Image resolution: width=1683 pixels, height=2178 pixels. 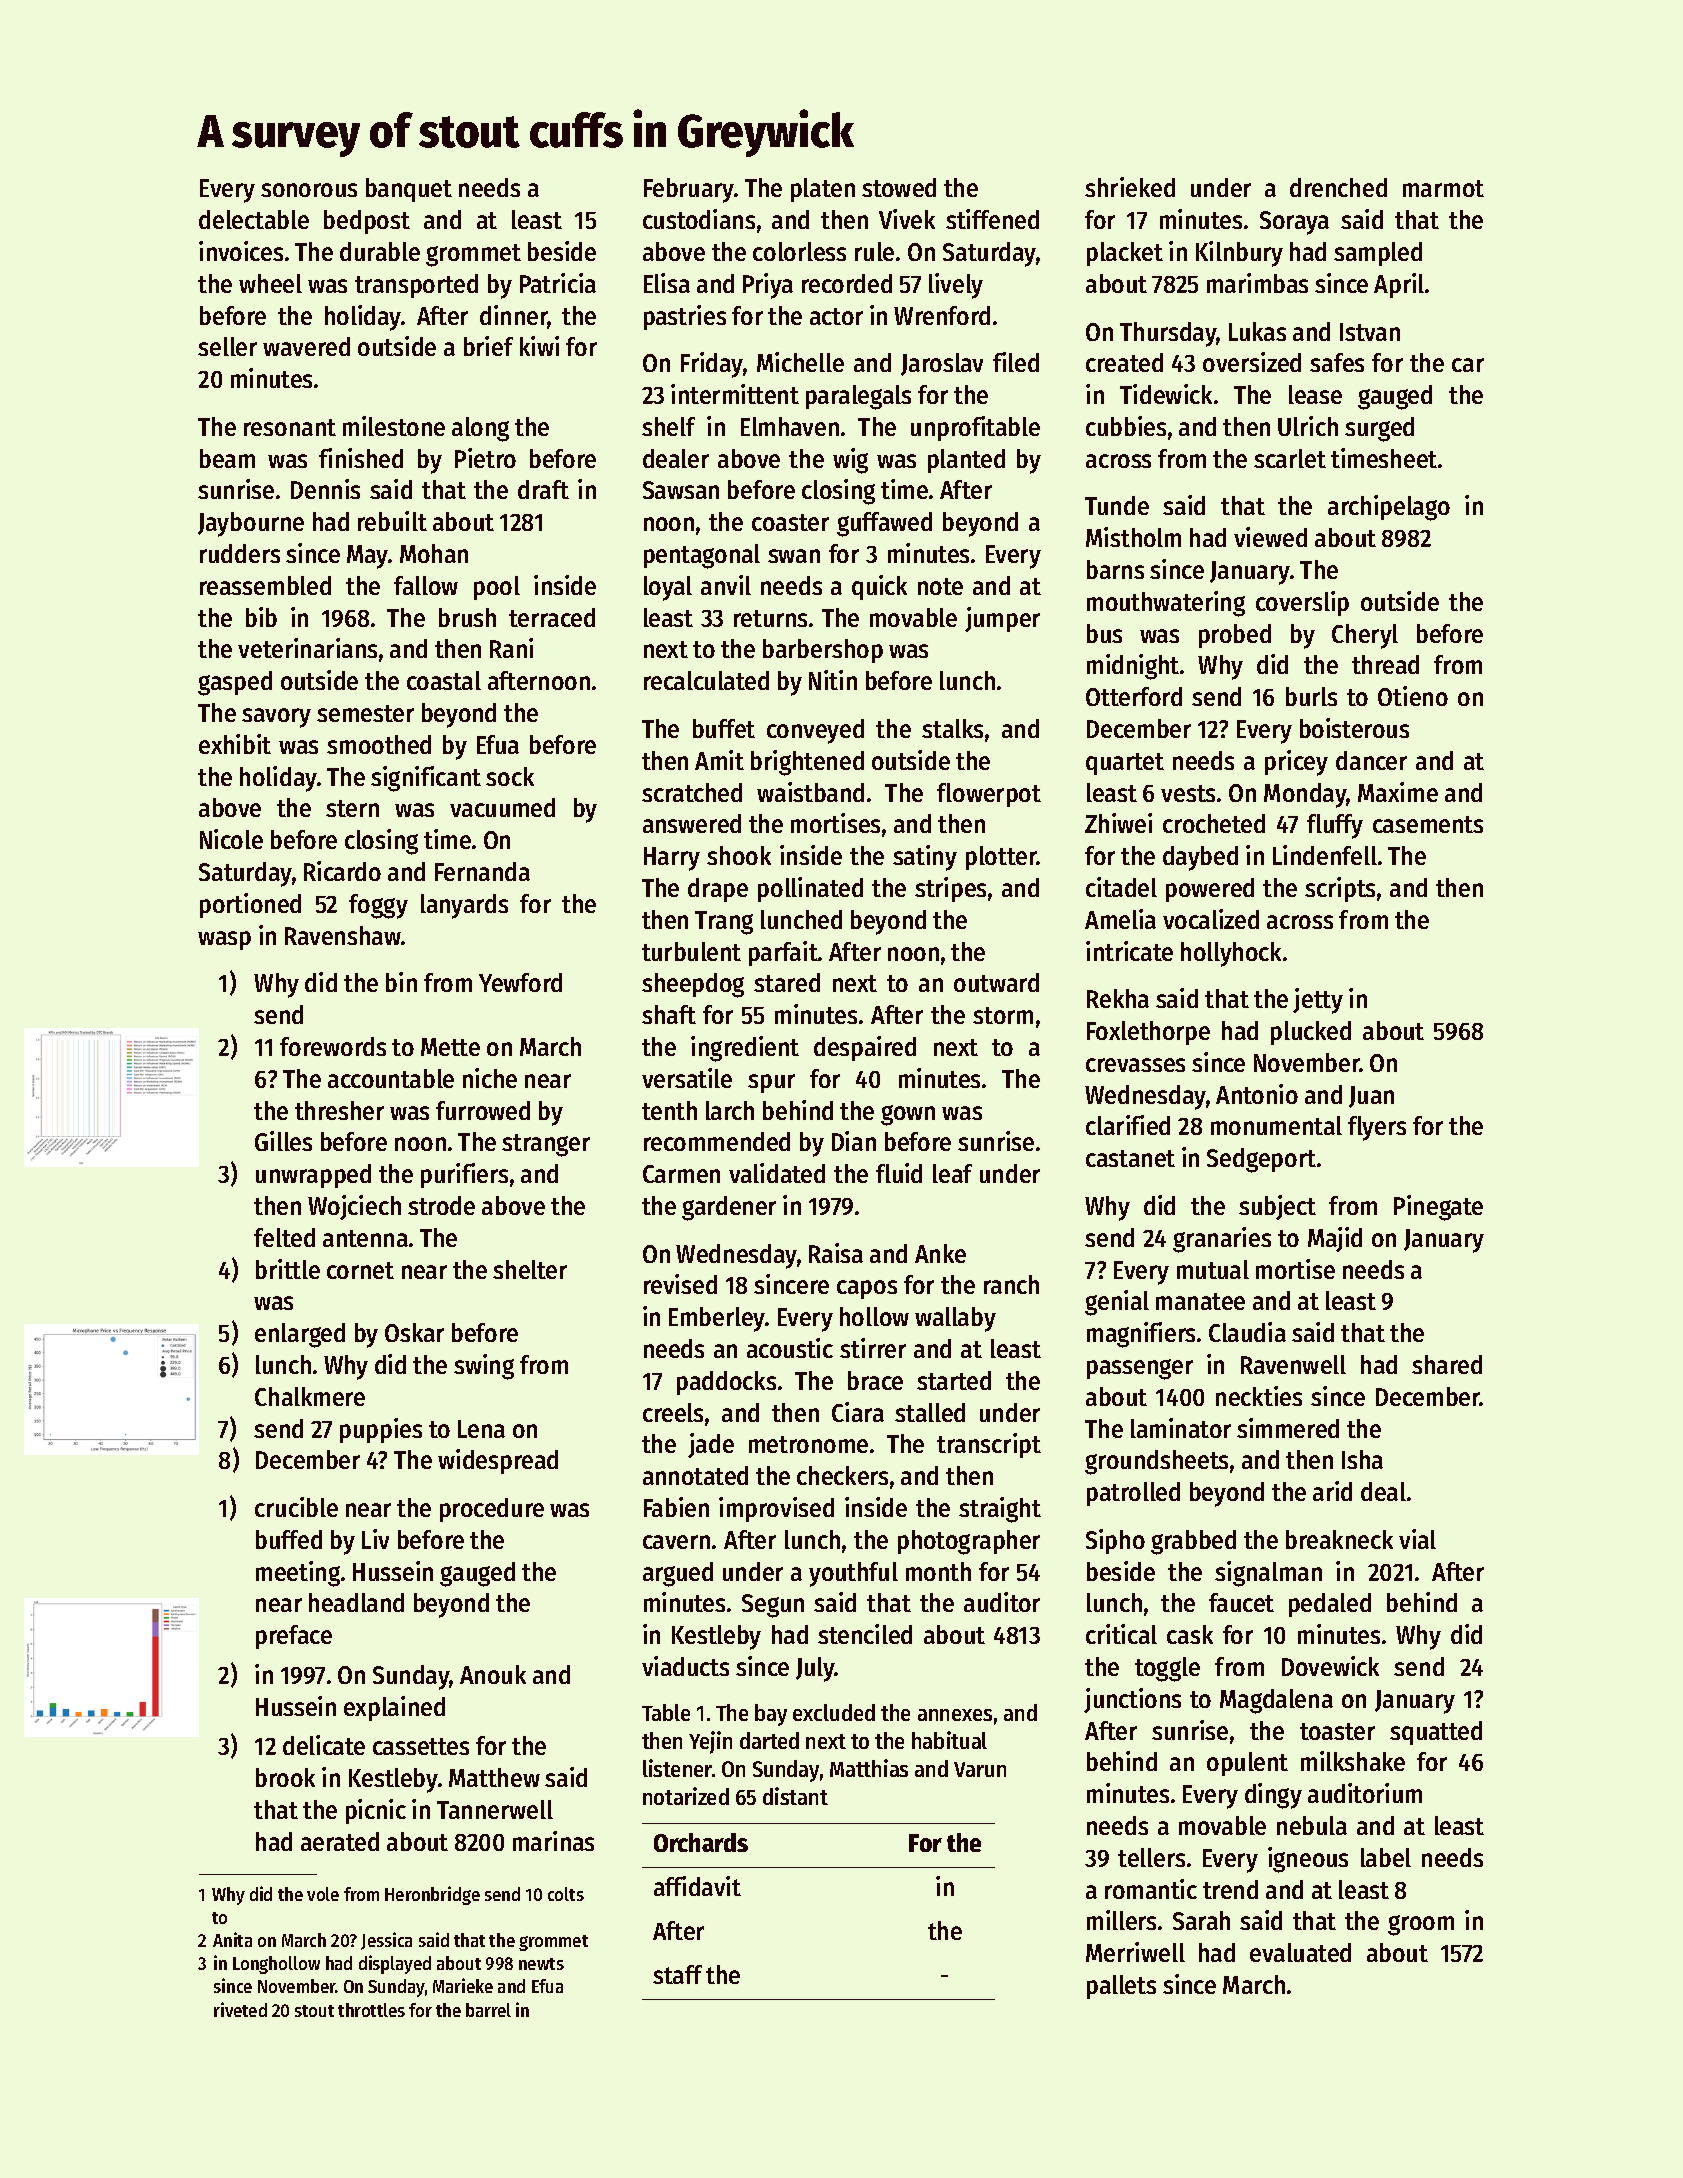 I want to click on picnic, so click(x=376, y=1811).
